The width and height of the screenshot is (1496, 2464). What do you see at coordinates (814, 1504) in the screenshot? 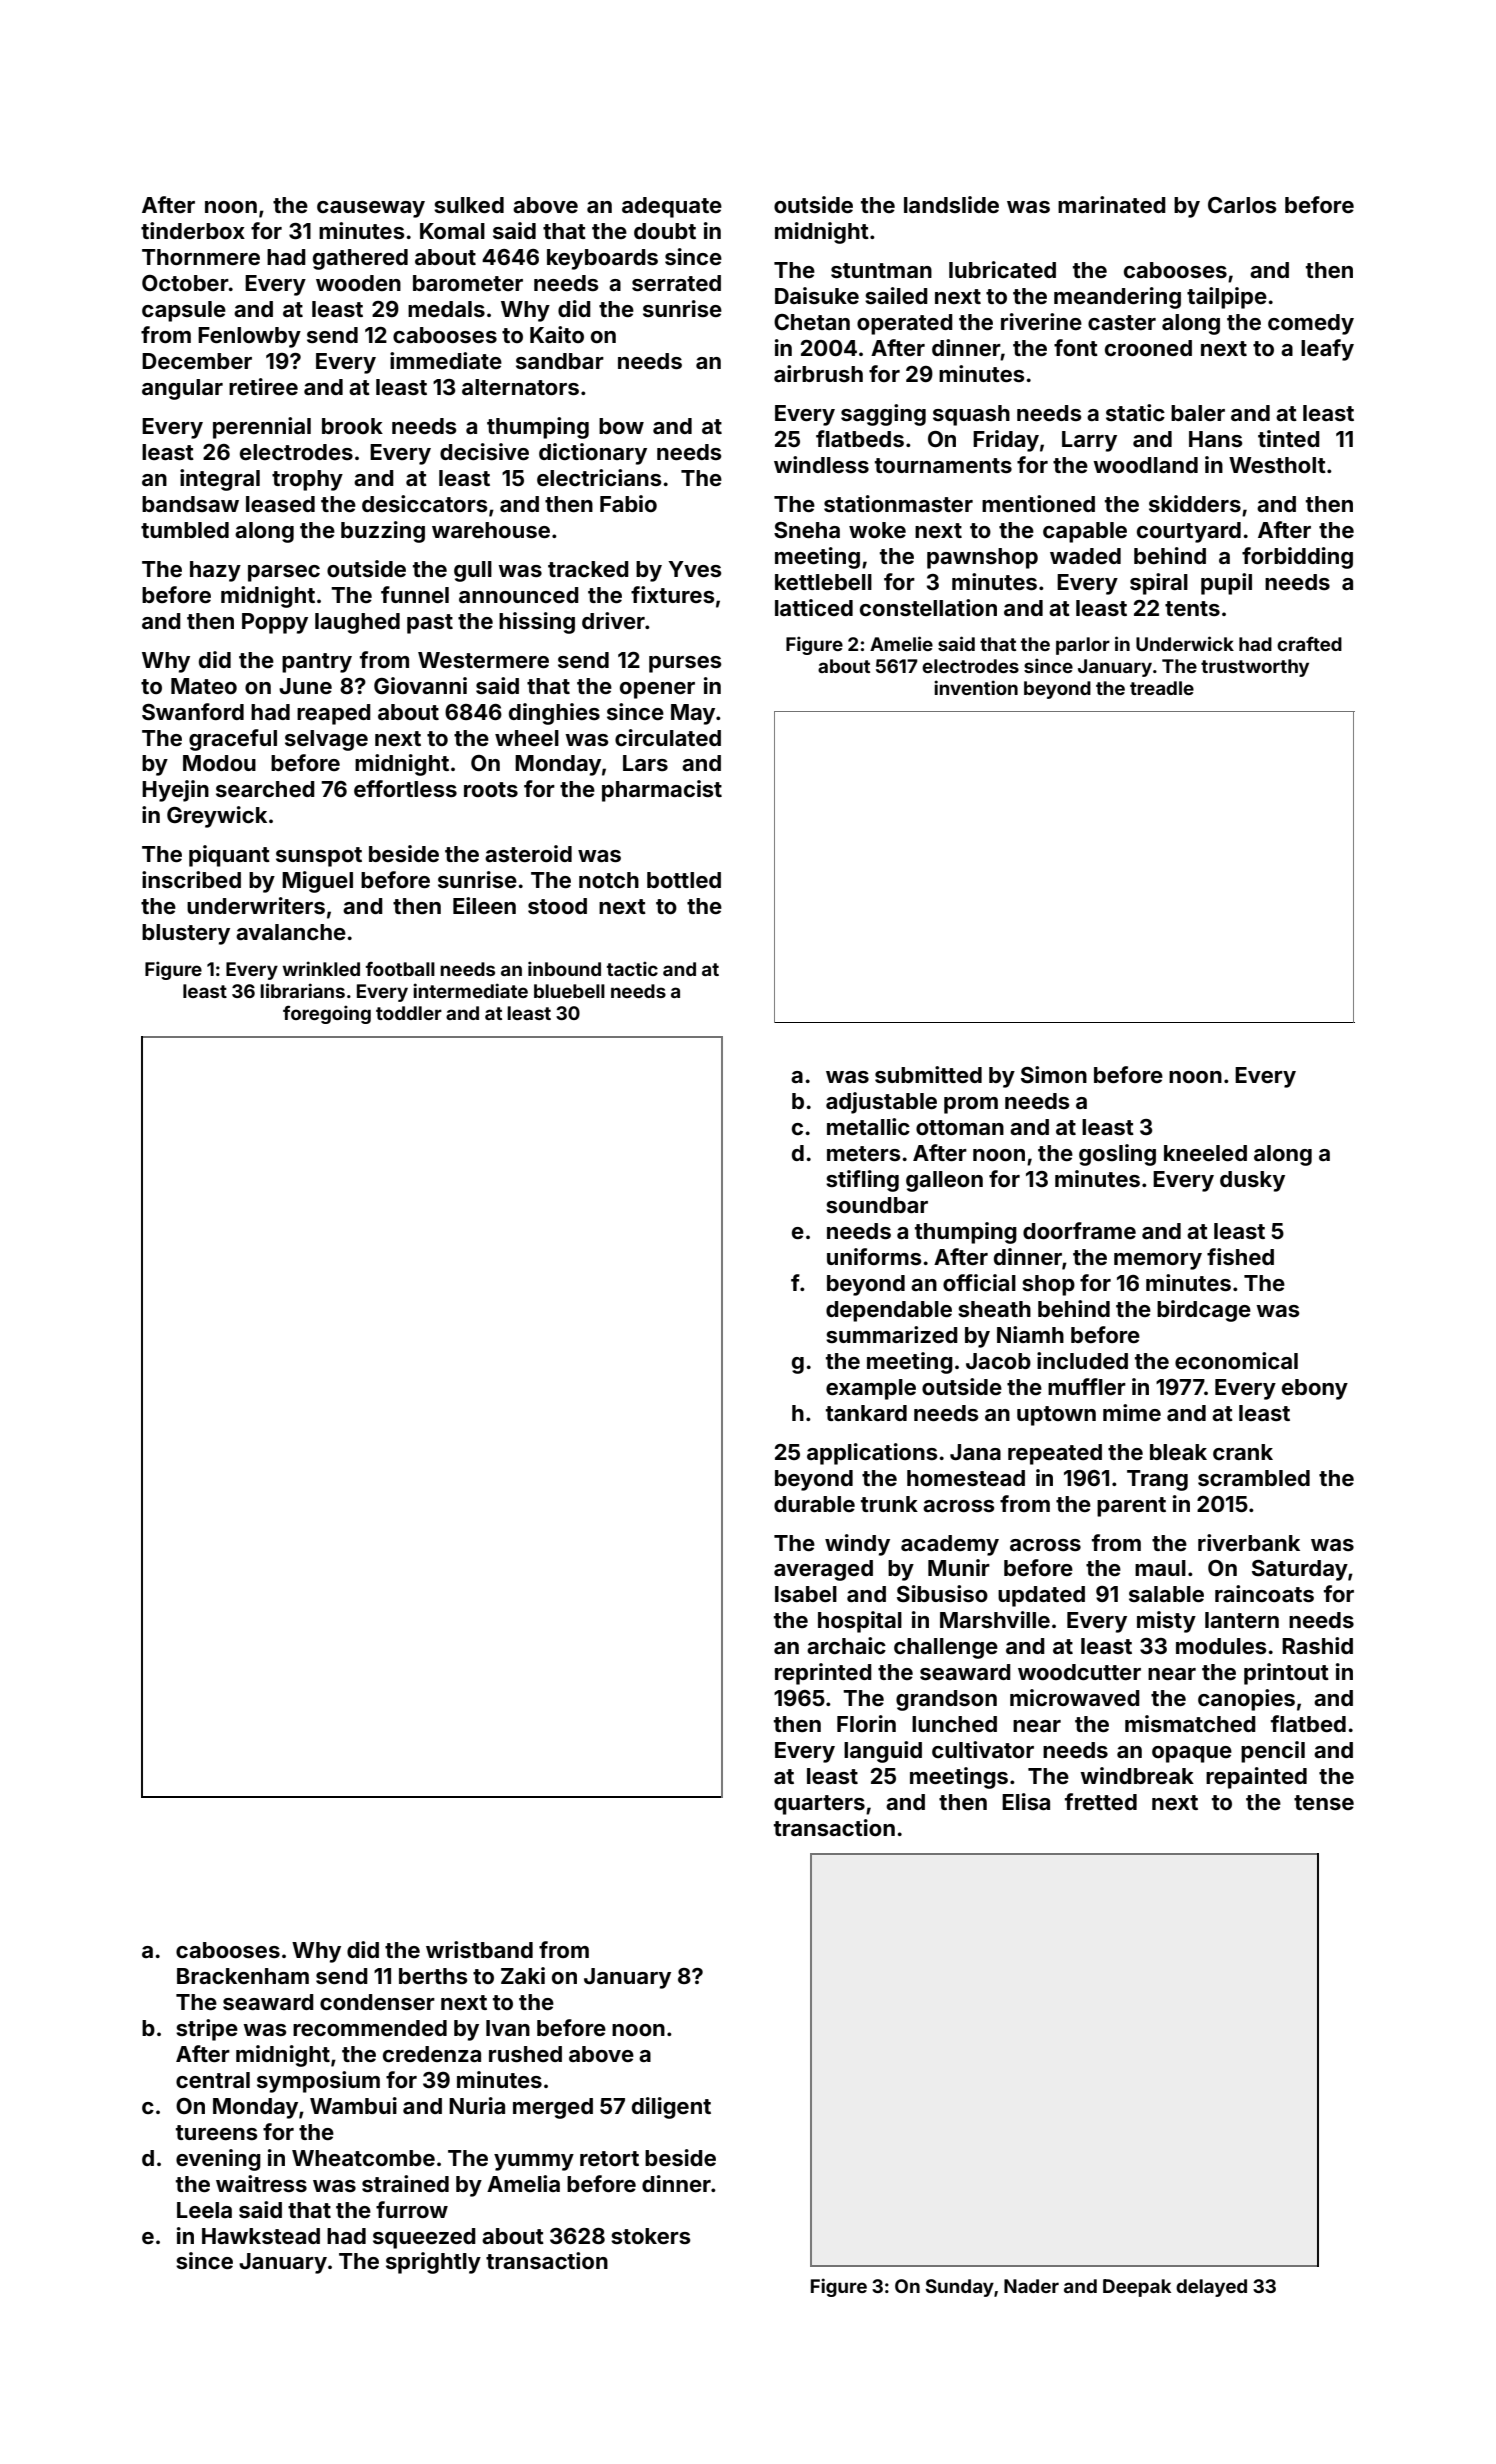
I see `durable` at bounding box center [814, 1504].
